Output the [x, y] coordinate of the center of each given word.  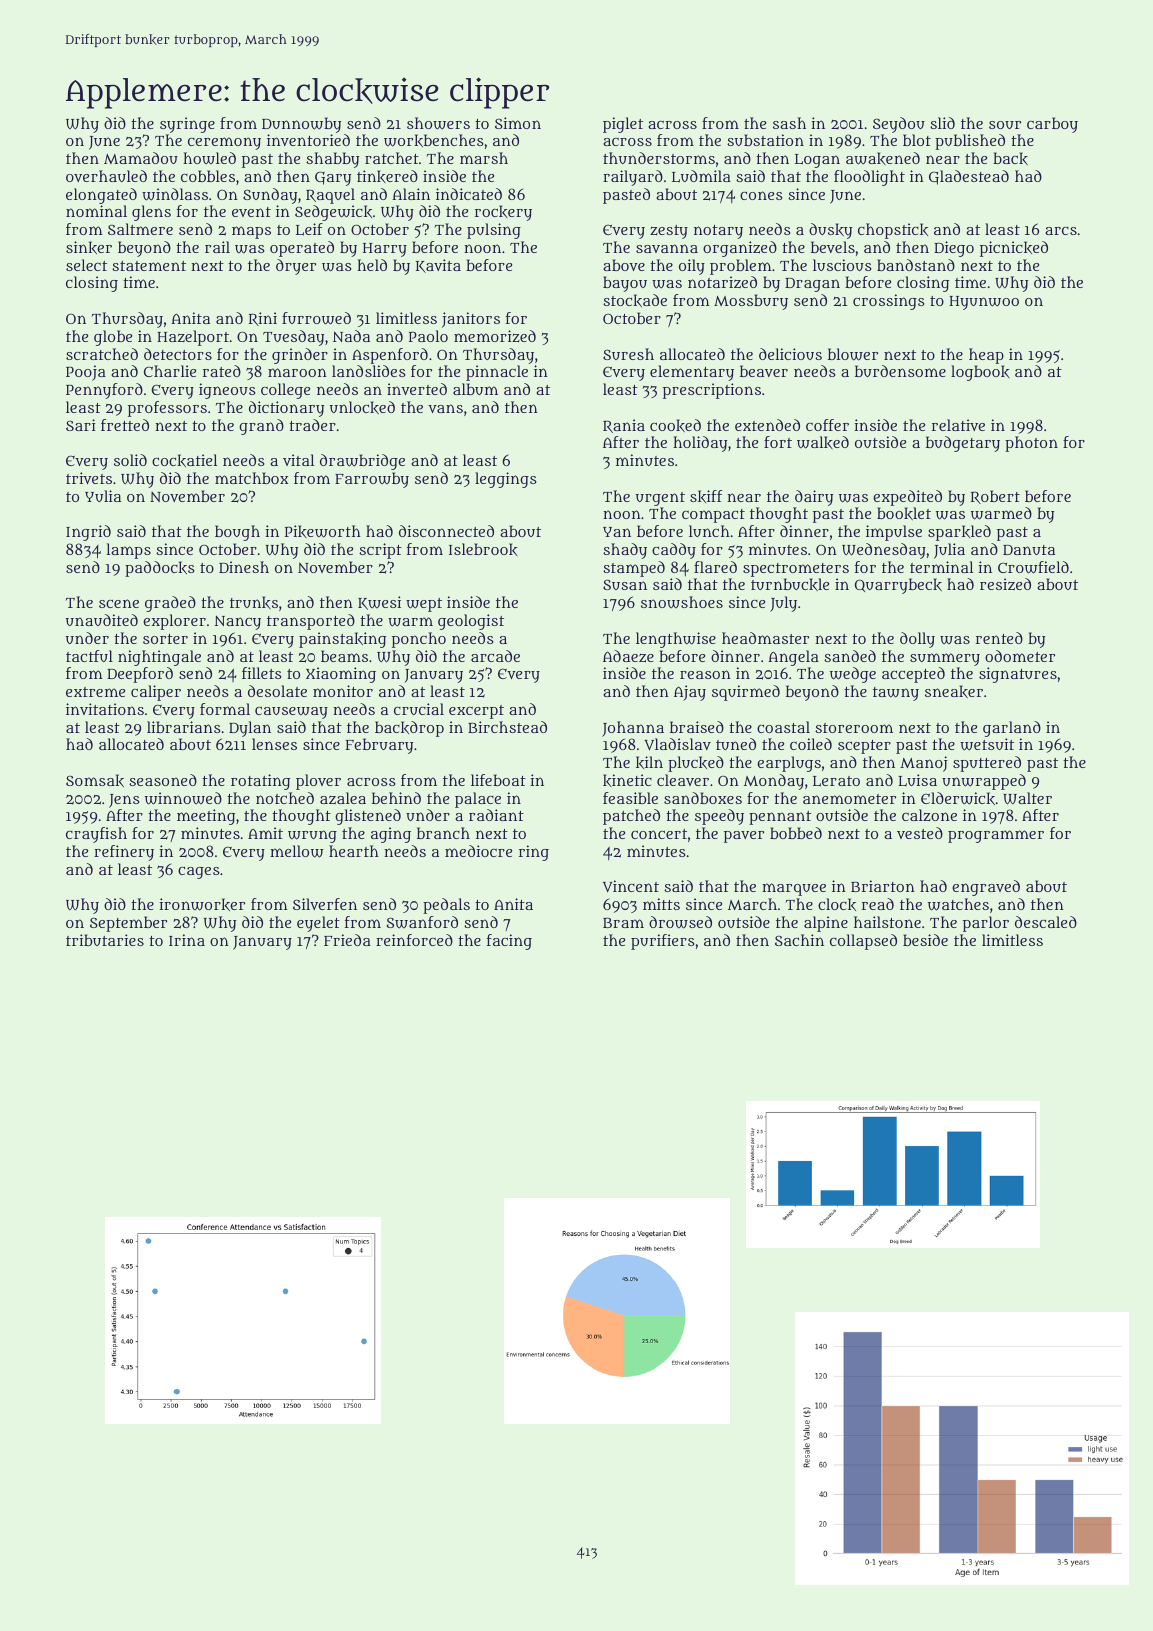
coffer [827, 425]
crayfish [96, 835]
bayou [625, 284]
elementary [692, 373]
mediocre [478, 851]
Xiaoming [341, 675]
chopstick [893, 231]
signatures [1018, 675]
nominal [96, 211]
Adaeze [628, 656]
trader [312, 425]
